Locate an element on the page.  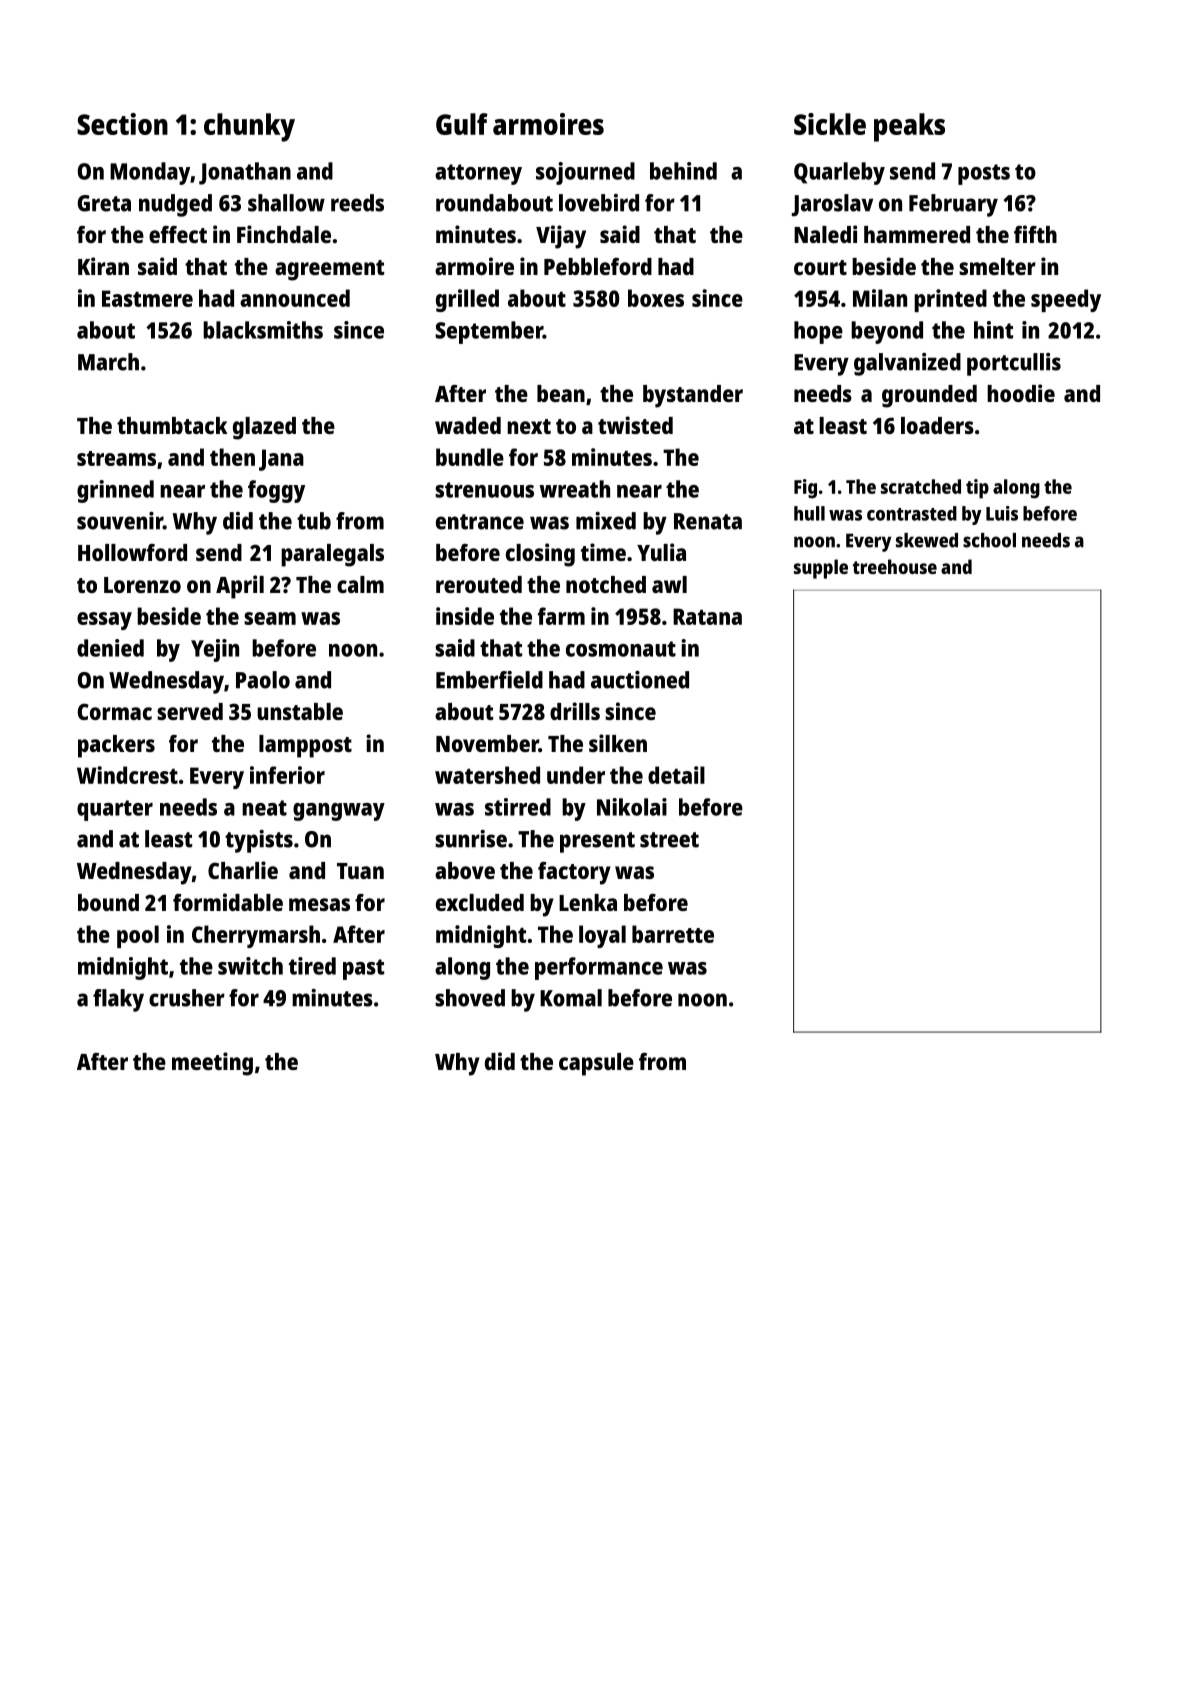
crusher is located at coordinates (187, 998).
